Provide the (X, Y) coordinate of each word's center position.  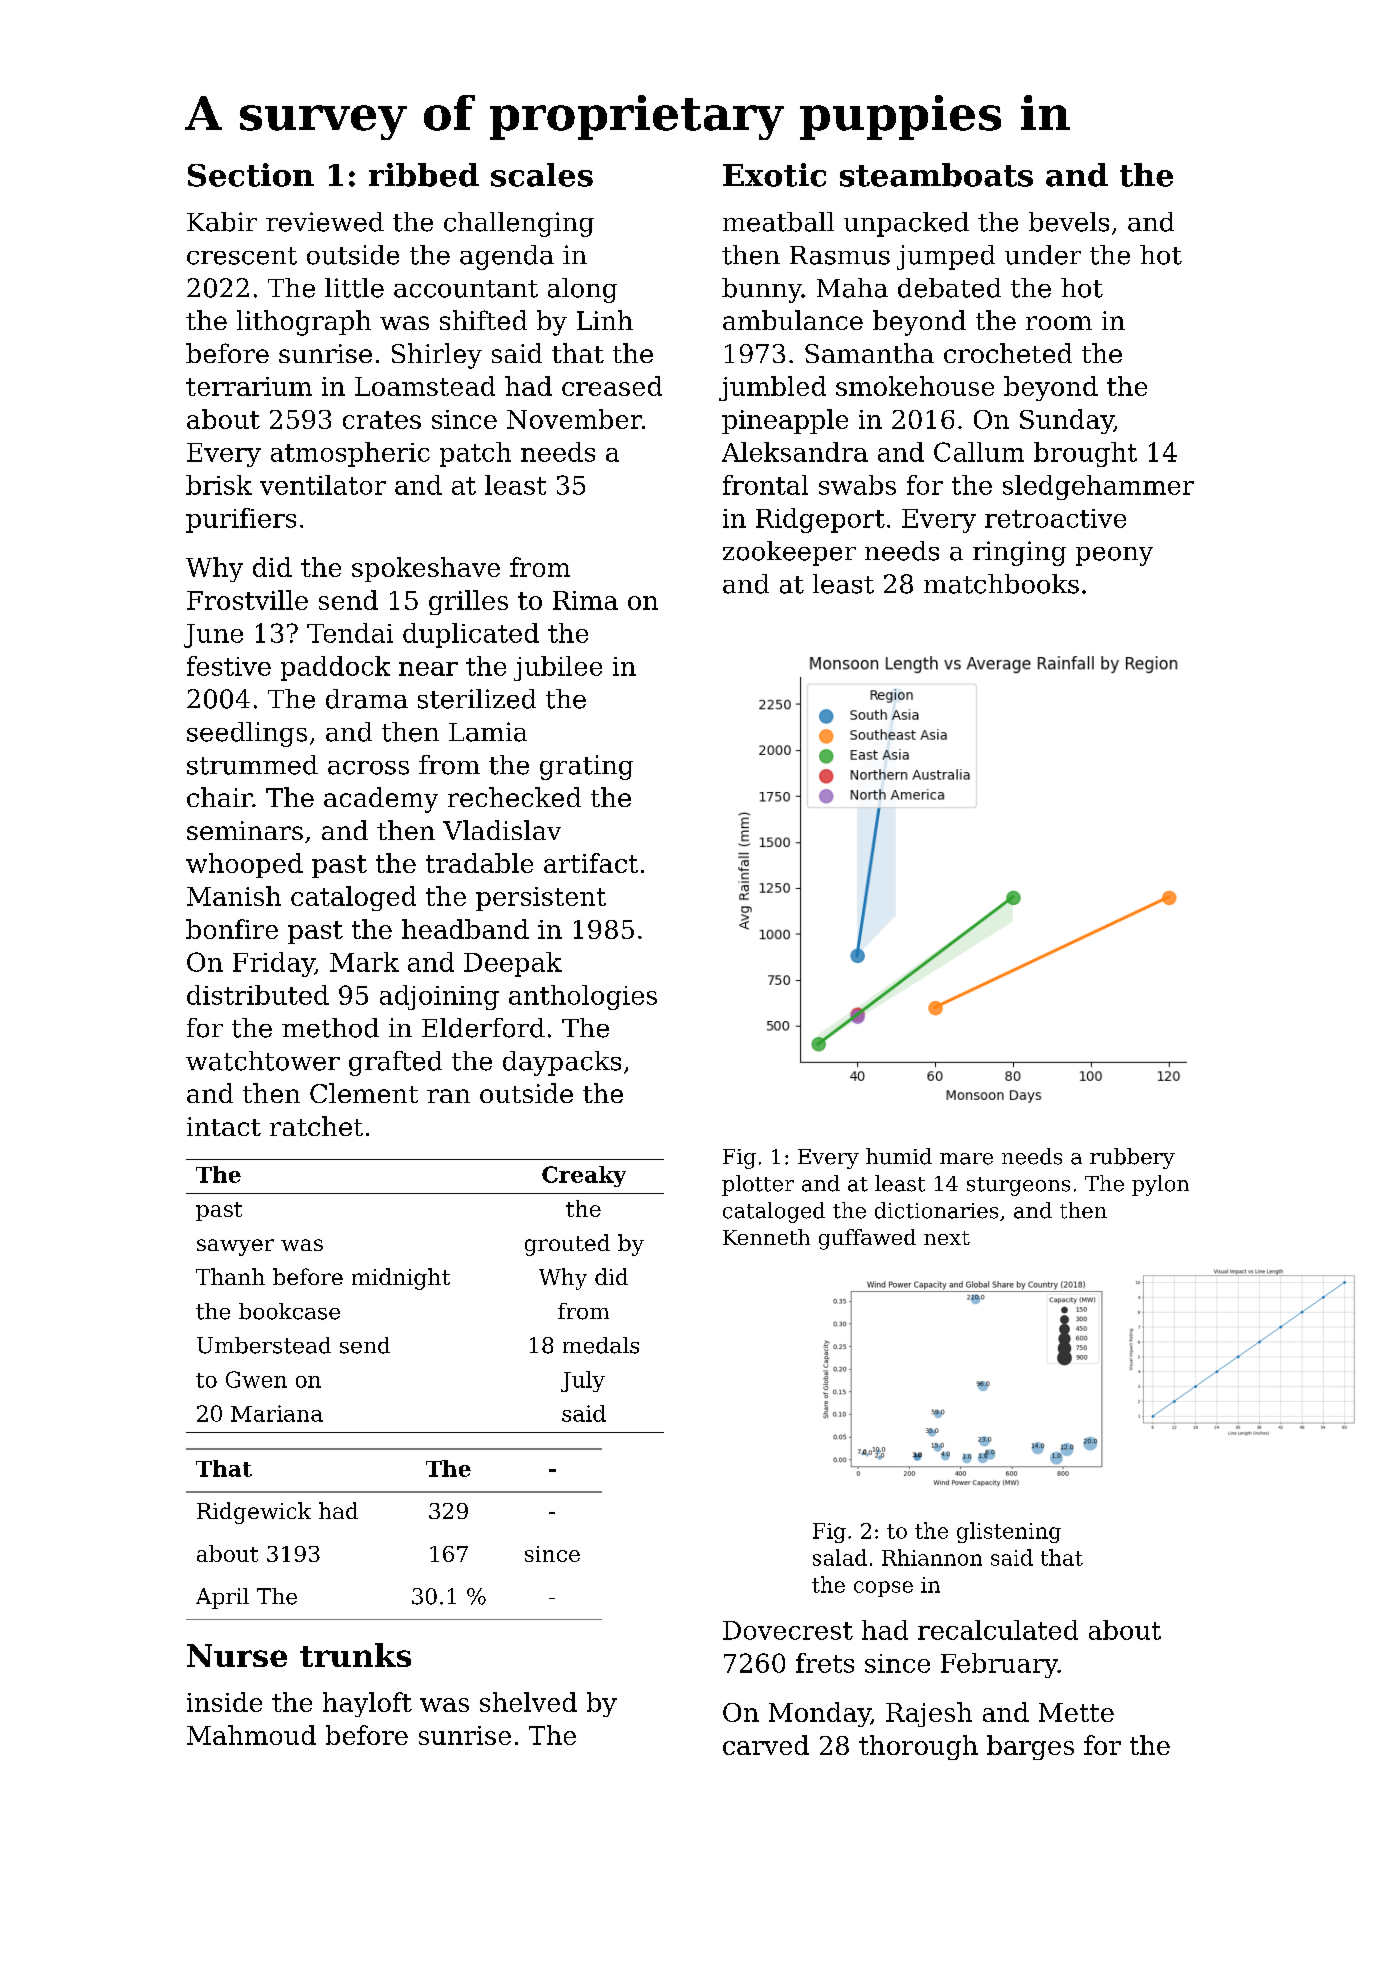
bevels (1069, 222)
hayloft (367, 1704)
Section (251, 175)
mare (966, 1159)
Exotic (774, 175)
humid (899, 1156)
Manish (234, 896)
